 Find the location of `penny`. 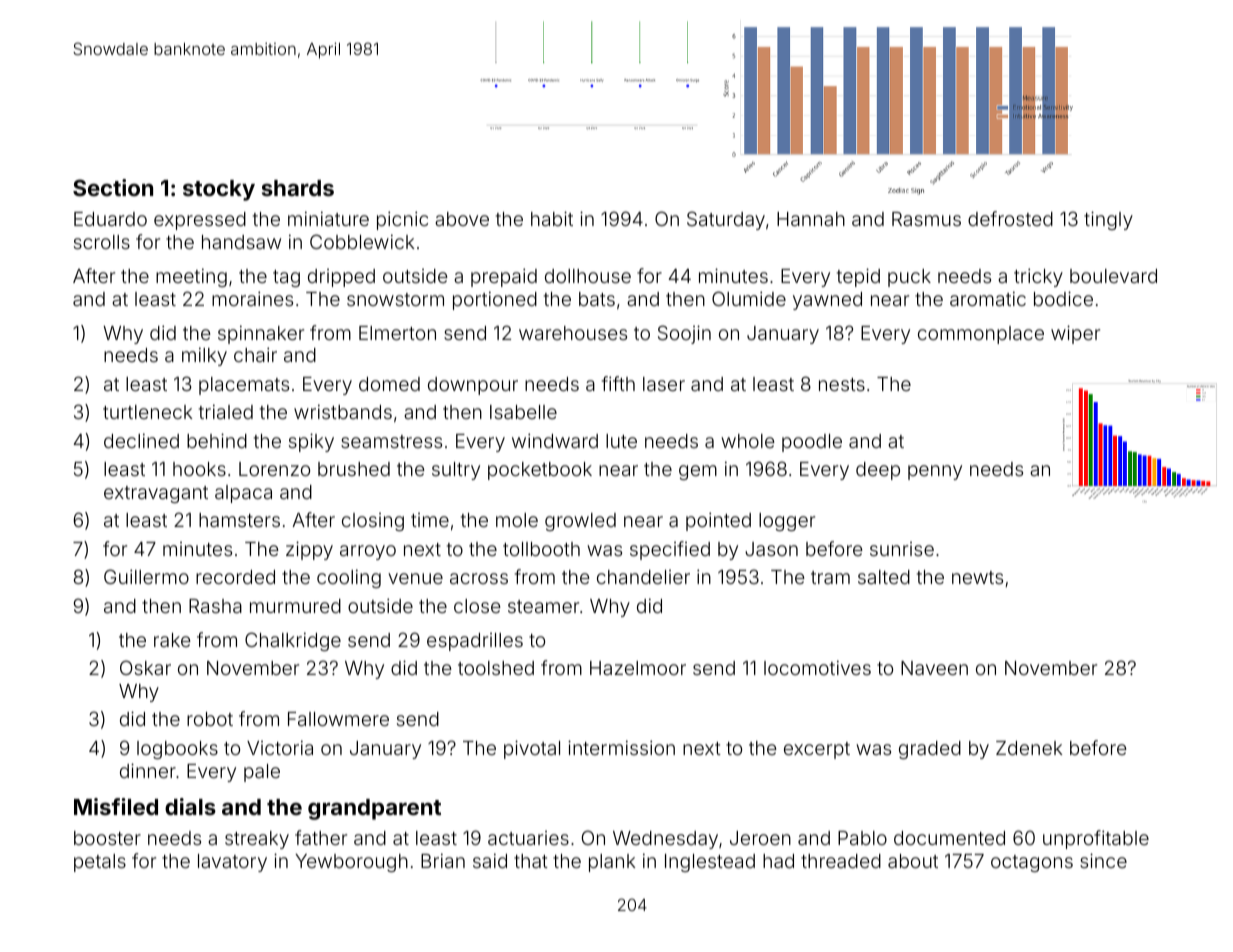

penny is located at coordinates (935, 472).
